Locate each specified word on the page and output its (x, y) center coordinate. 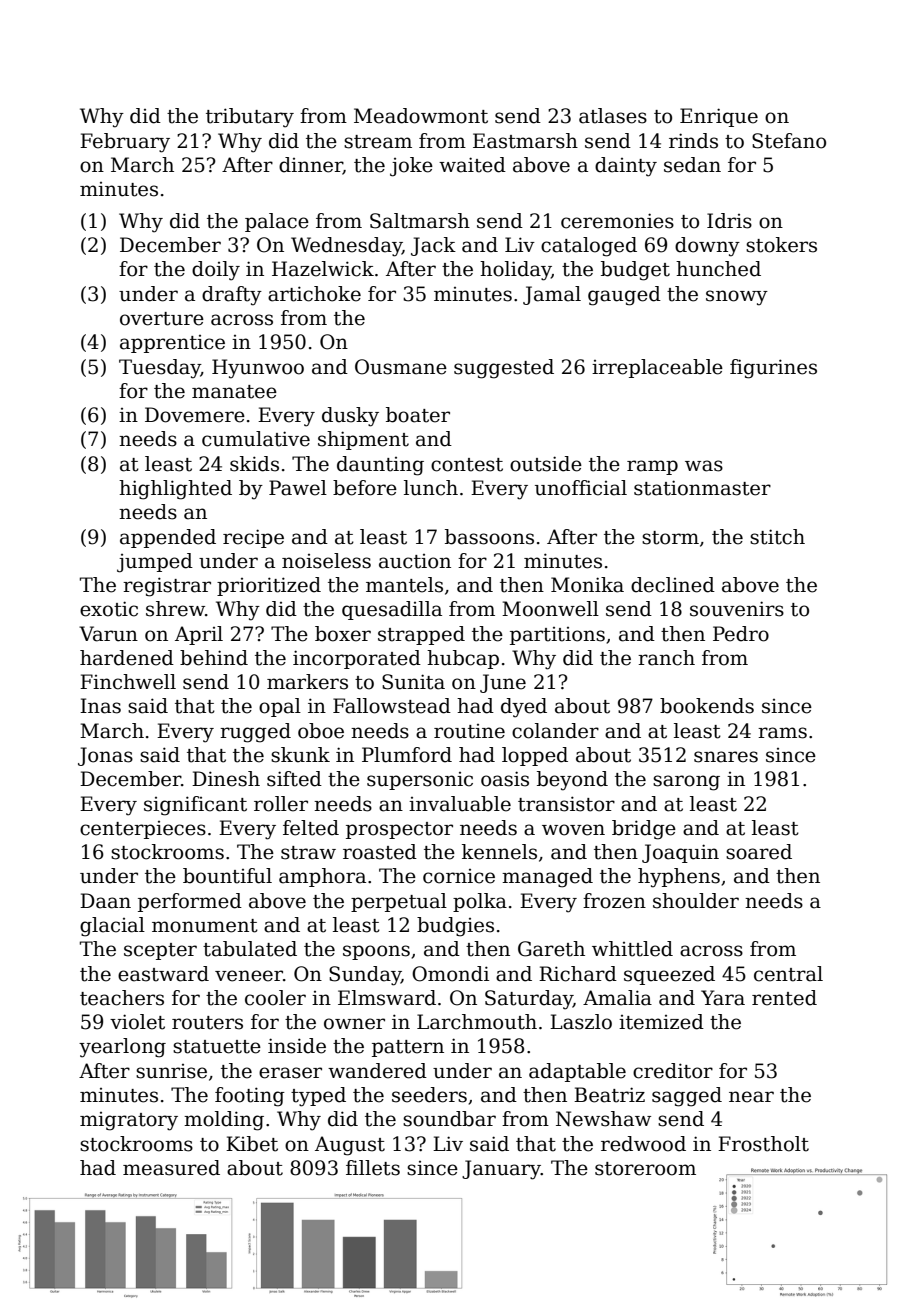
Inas (100, 706)
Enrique (719, 117)
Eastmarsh (525, 141)
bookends (707, 706)
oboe (321, 731)
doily (216, 271)
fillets (373, 1168)
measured (171, 1168)
